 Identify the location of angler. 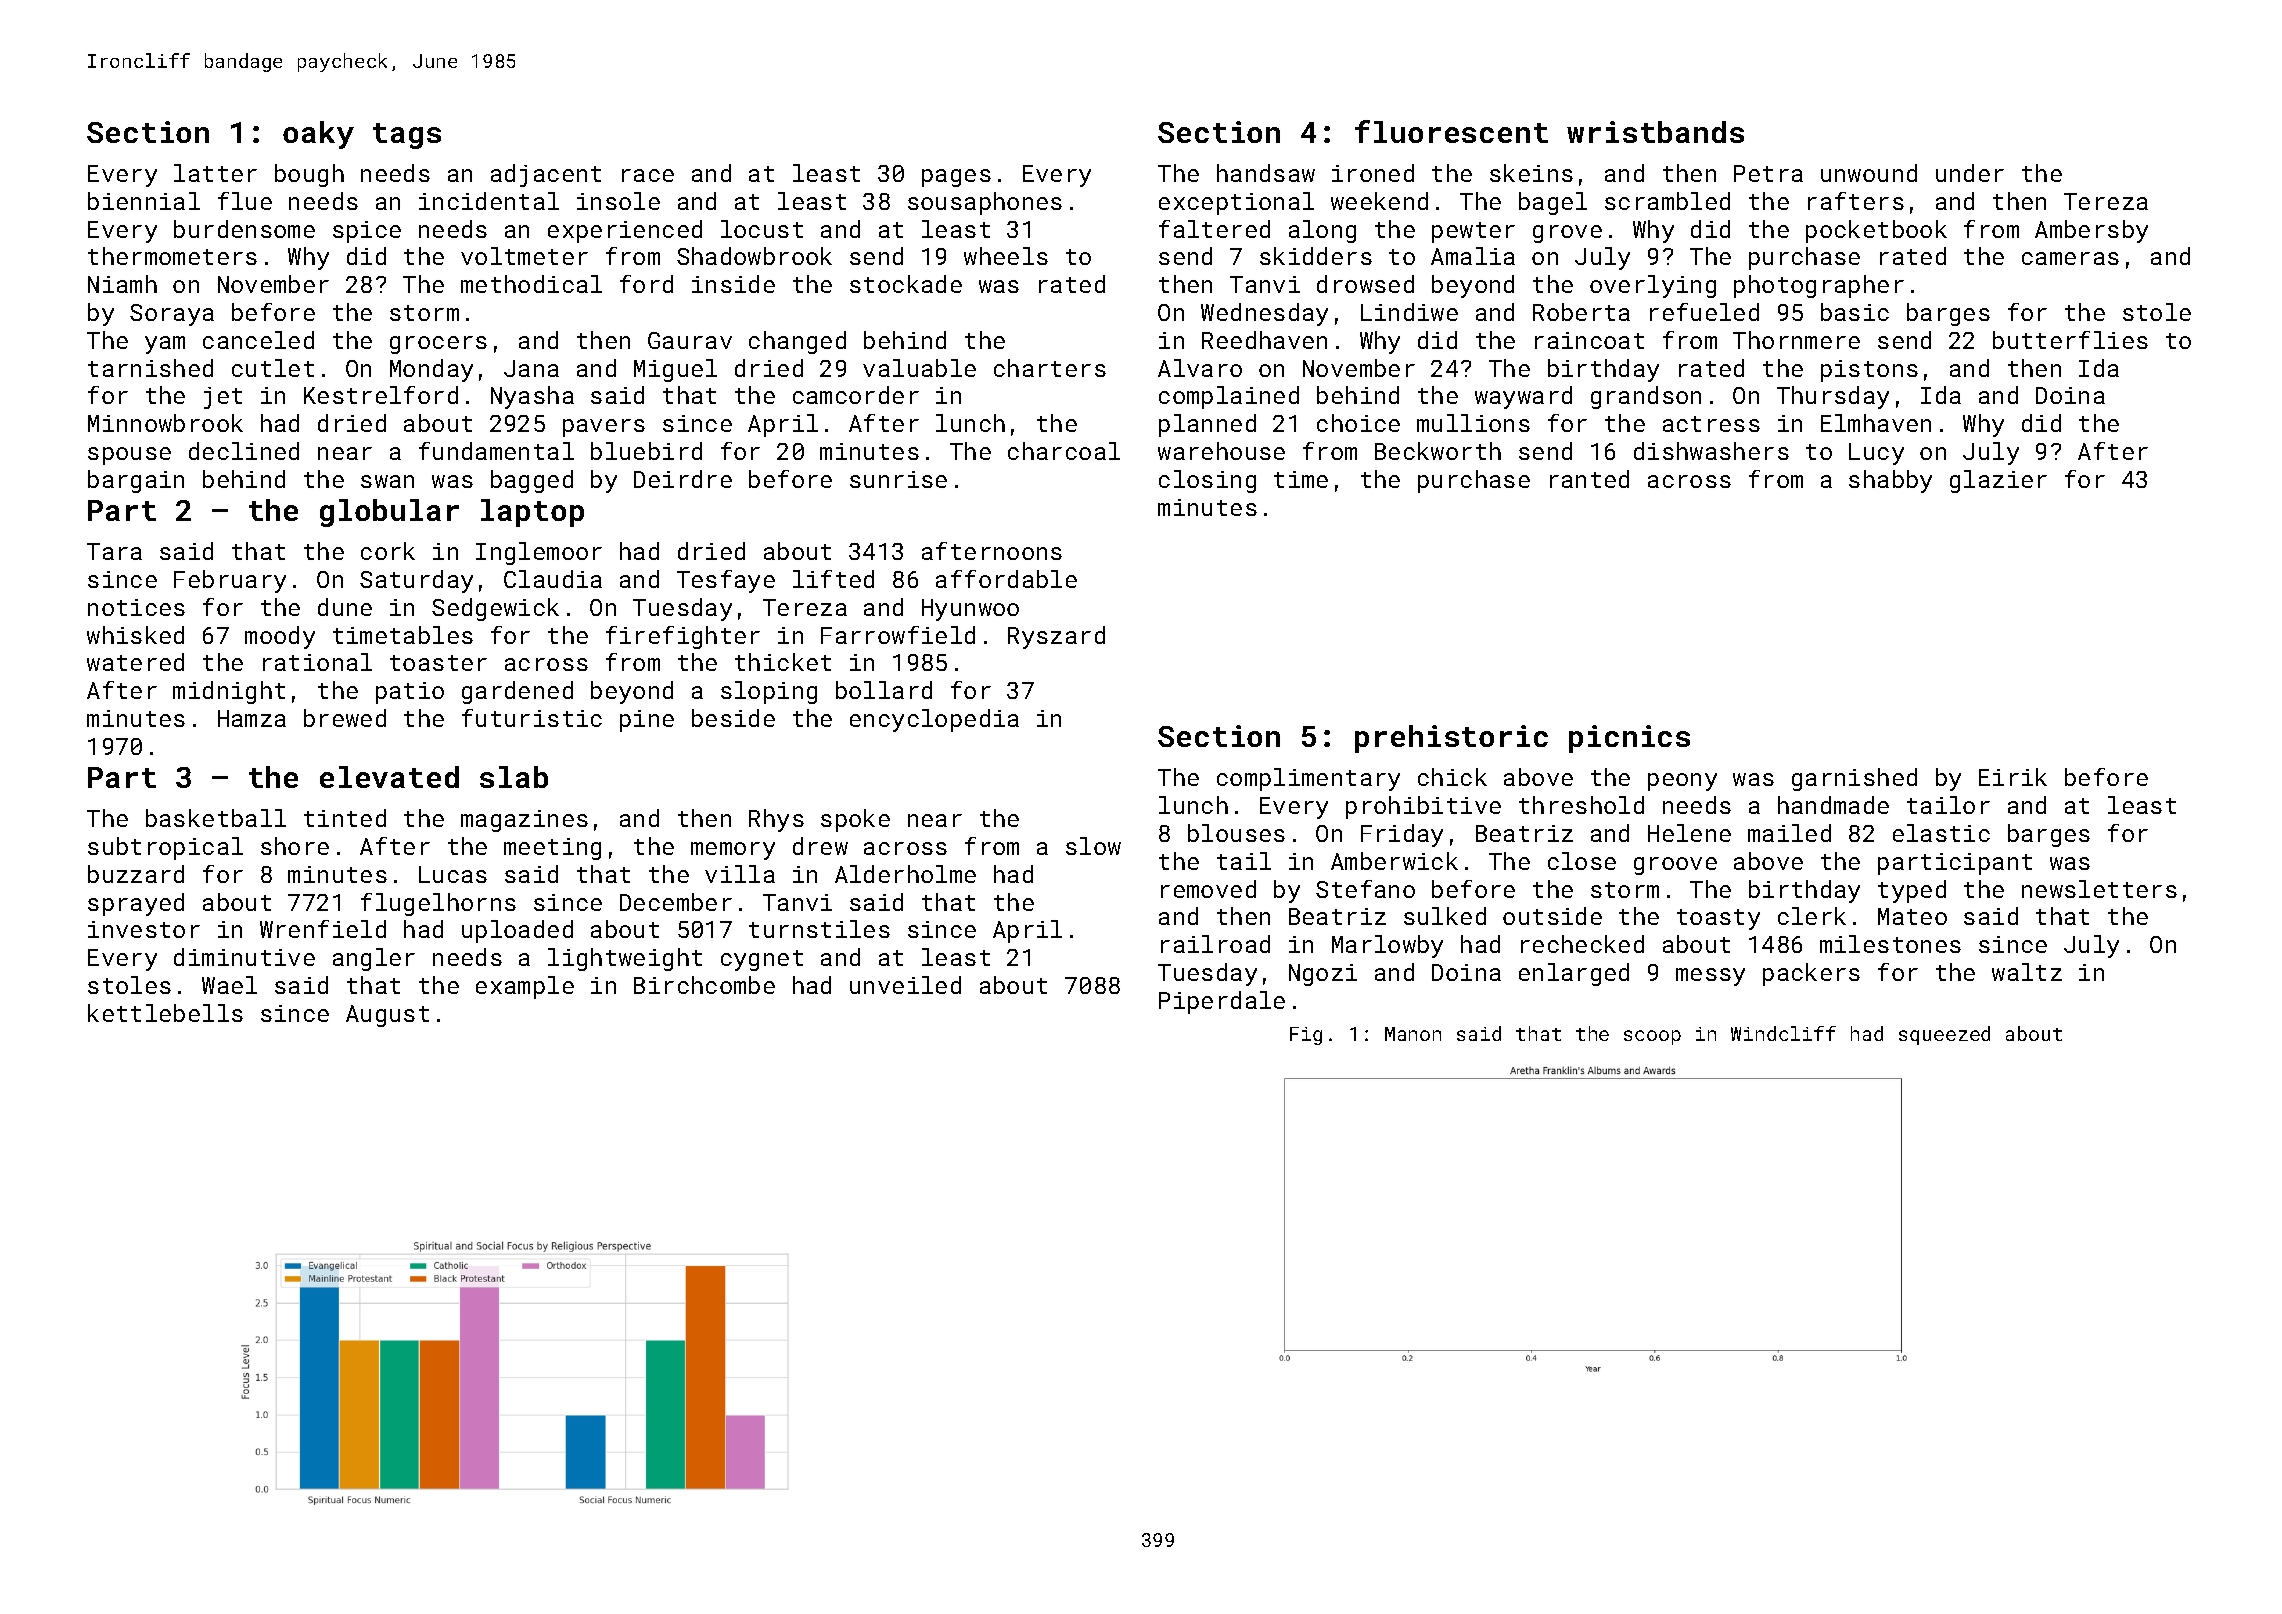
(374, 959).
